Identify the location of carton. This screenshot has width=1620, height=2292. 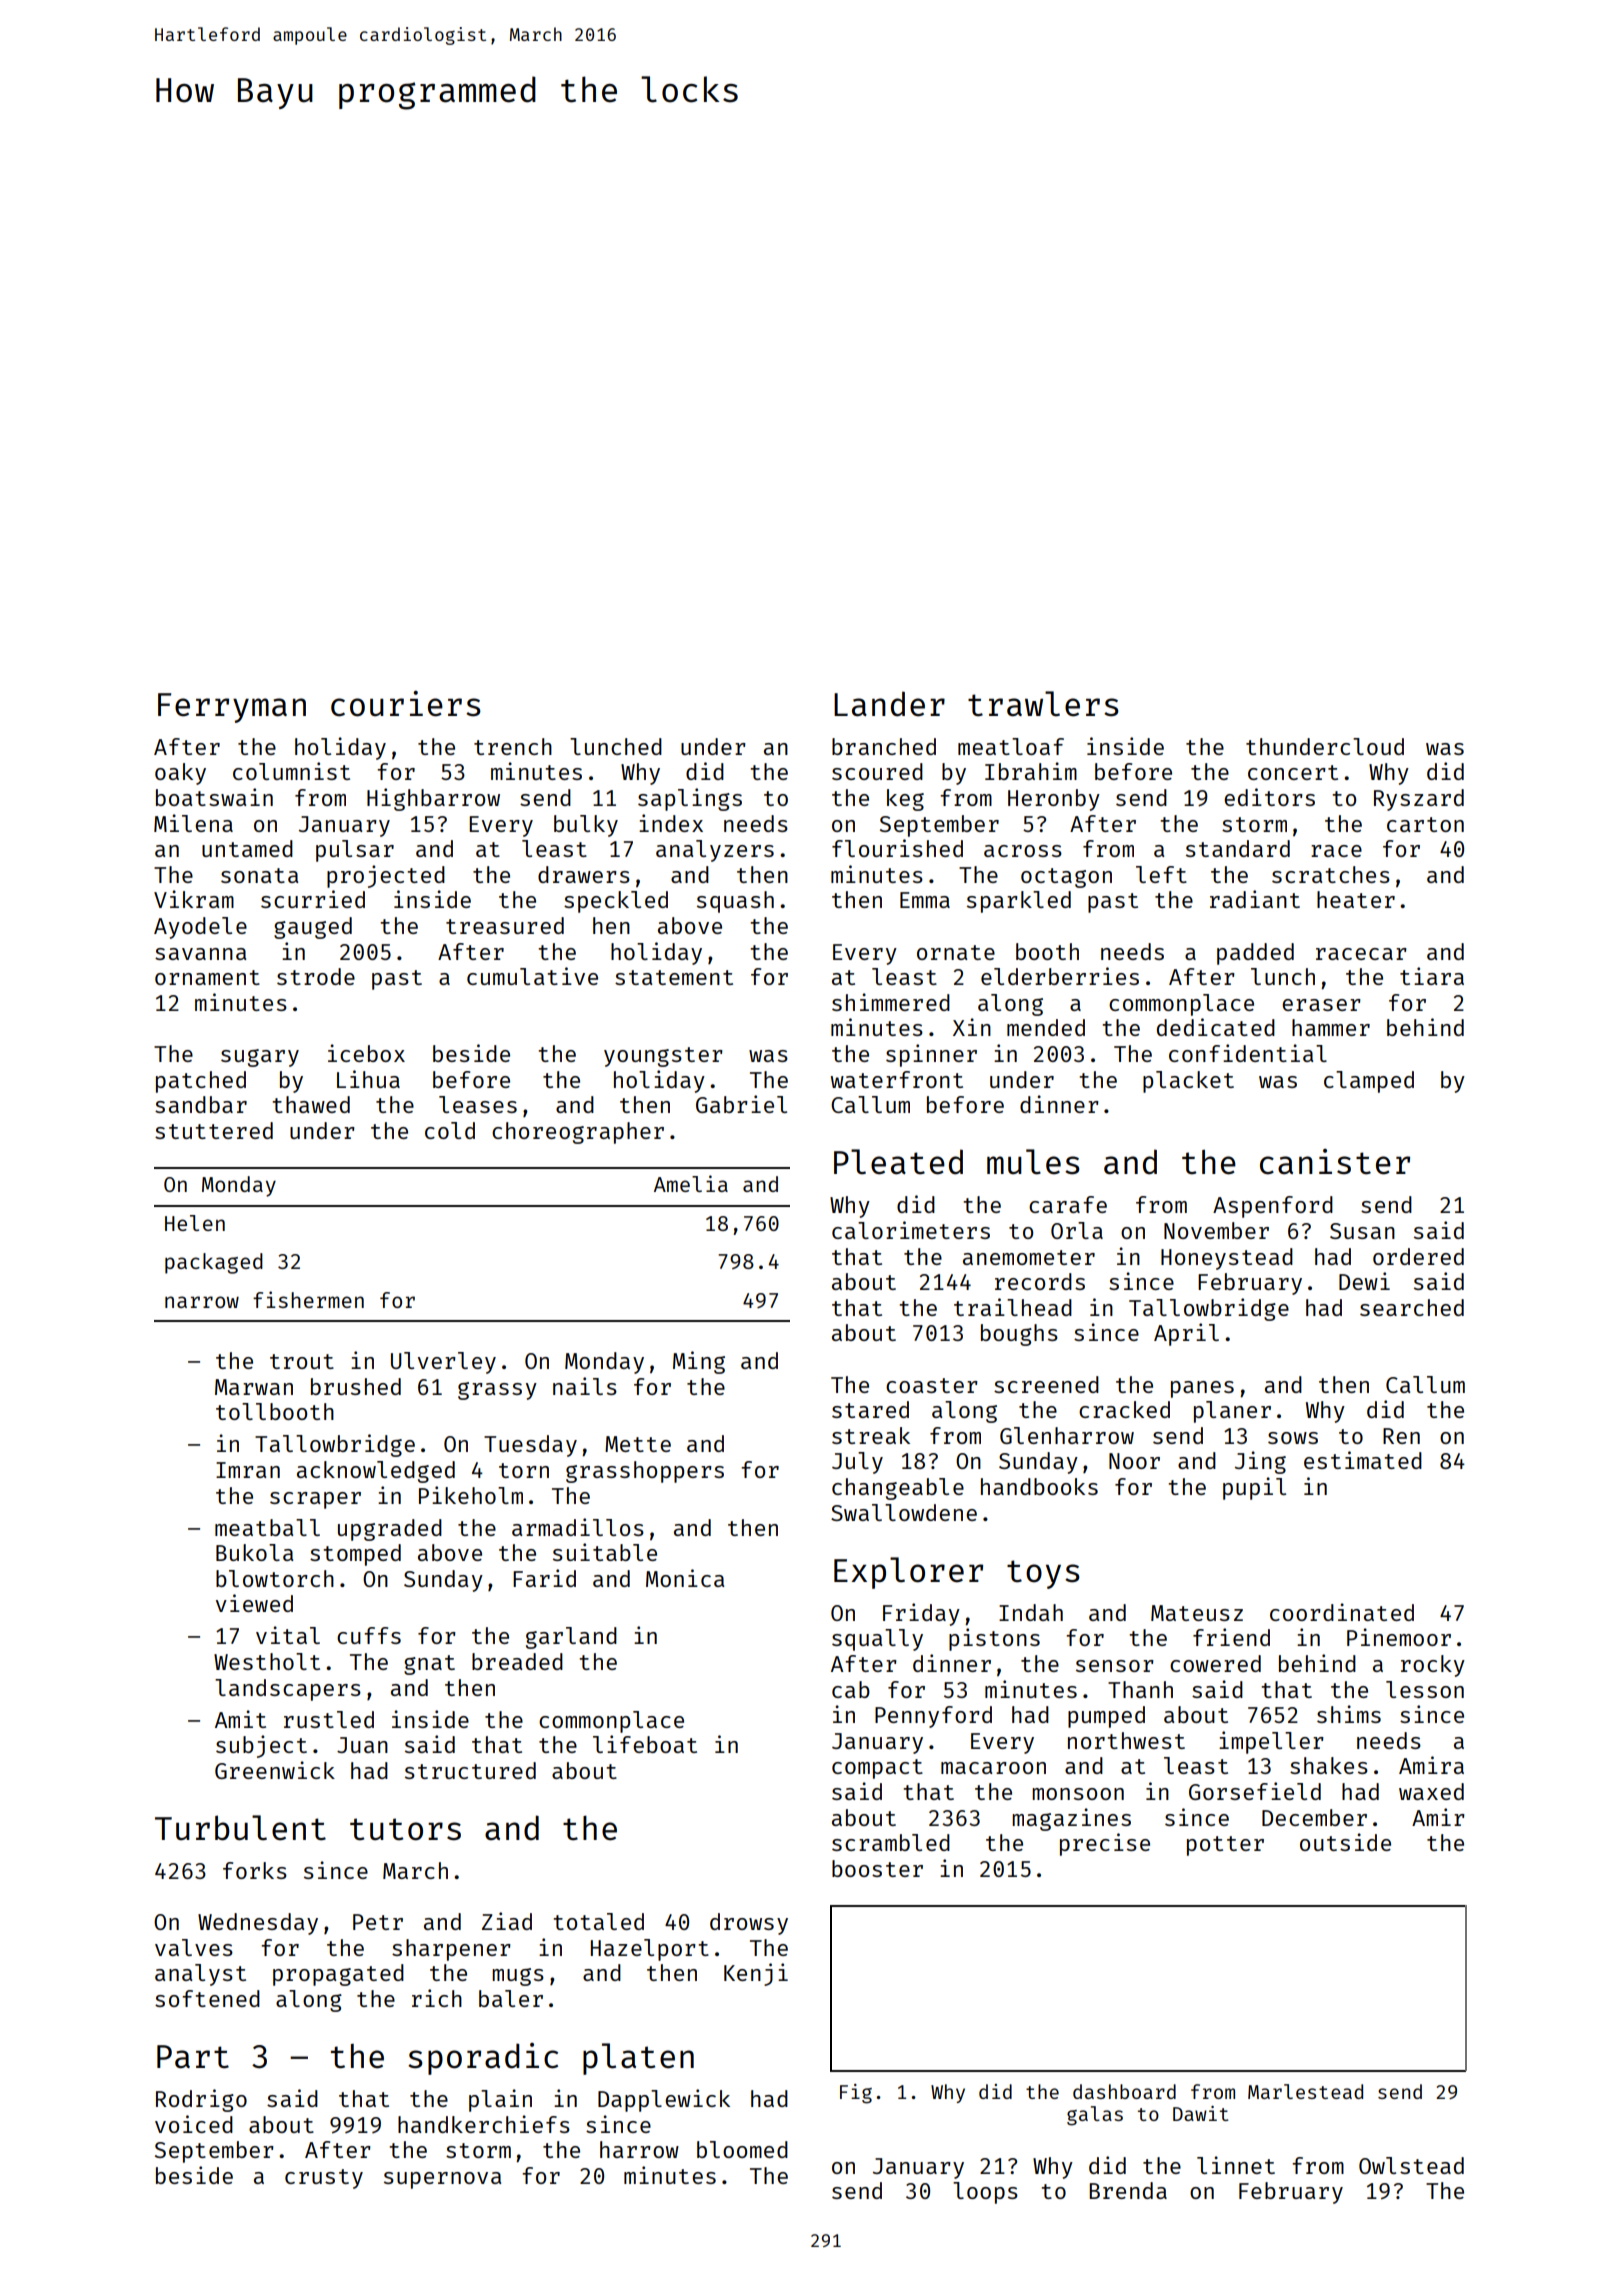
(1425, 824).
